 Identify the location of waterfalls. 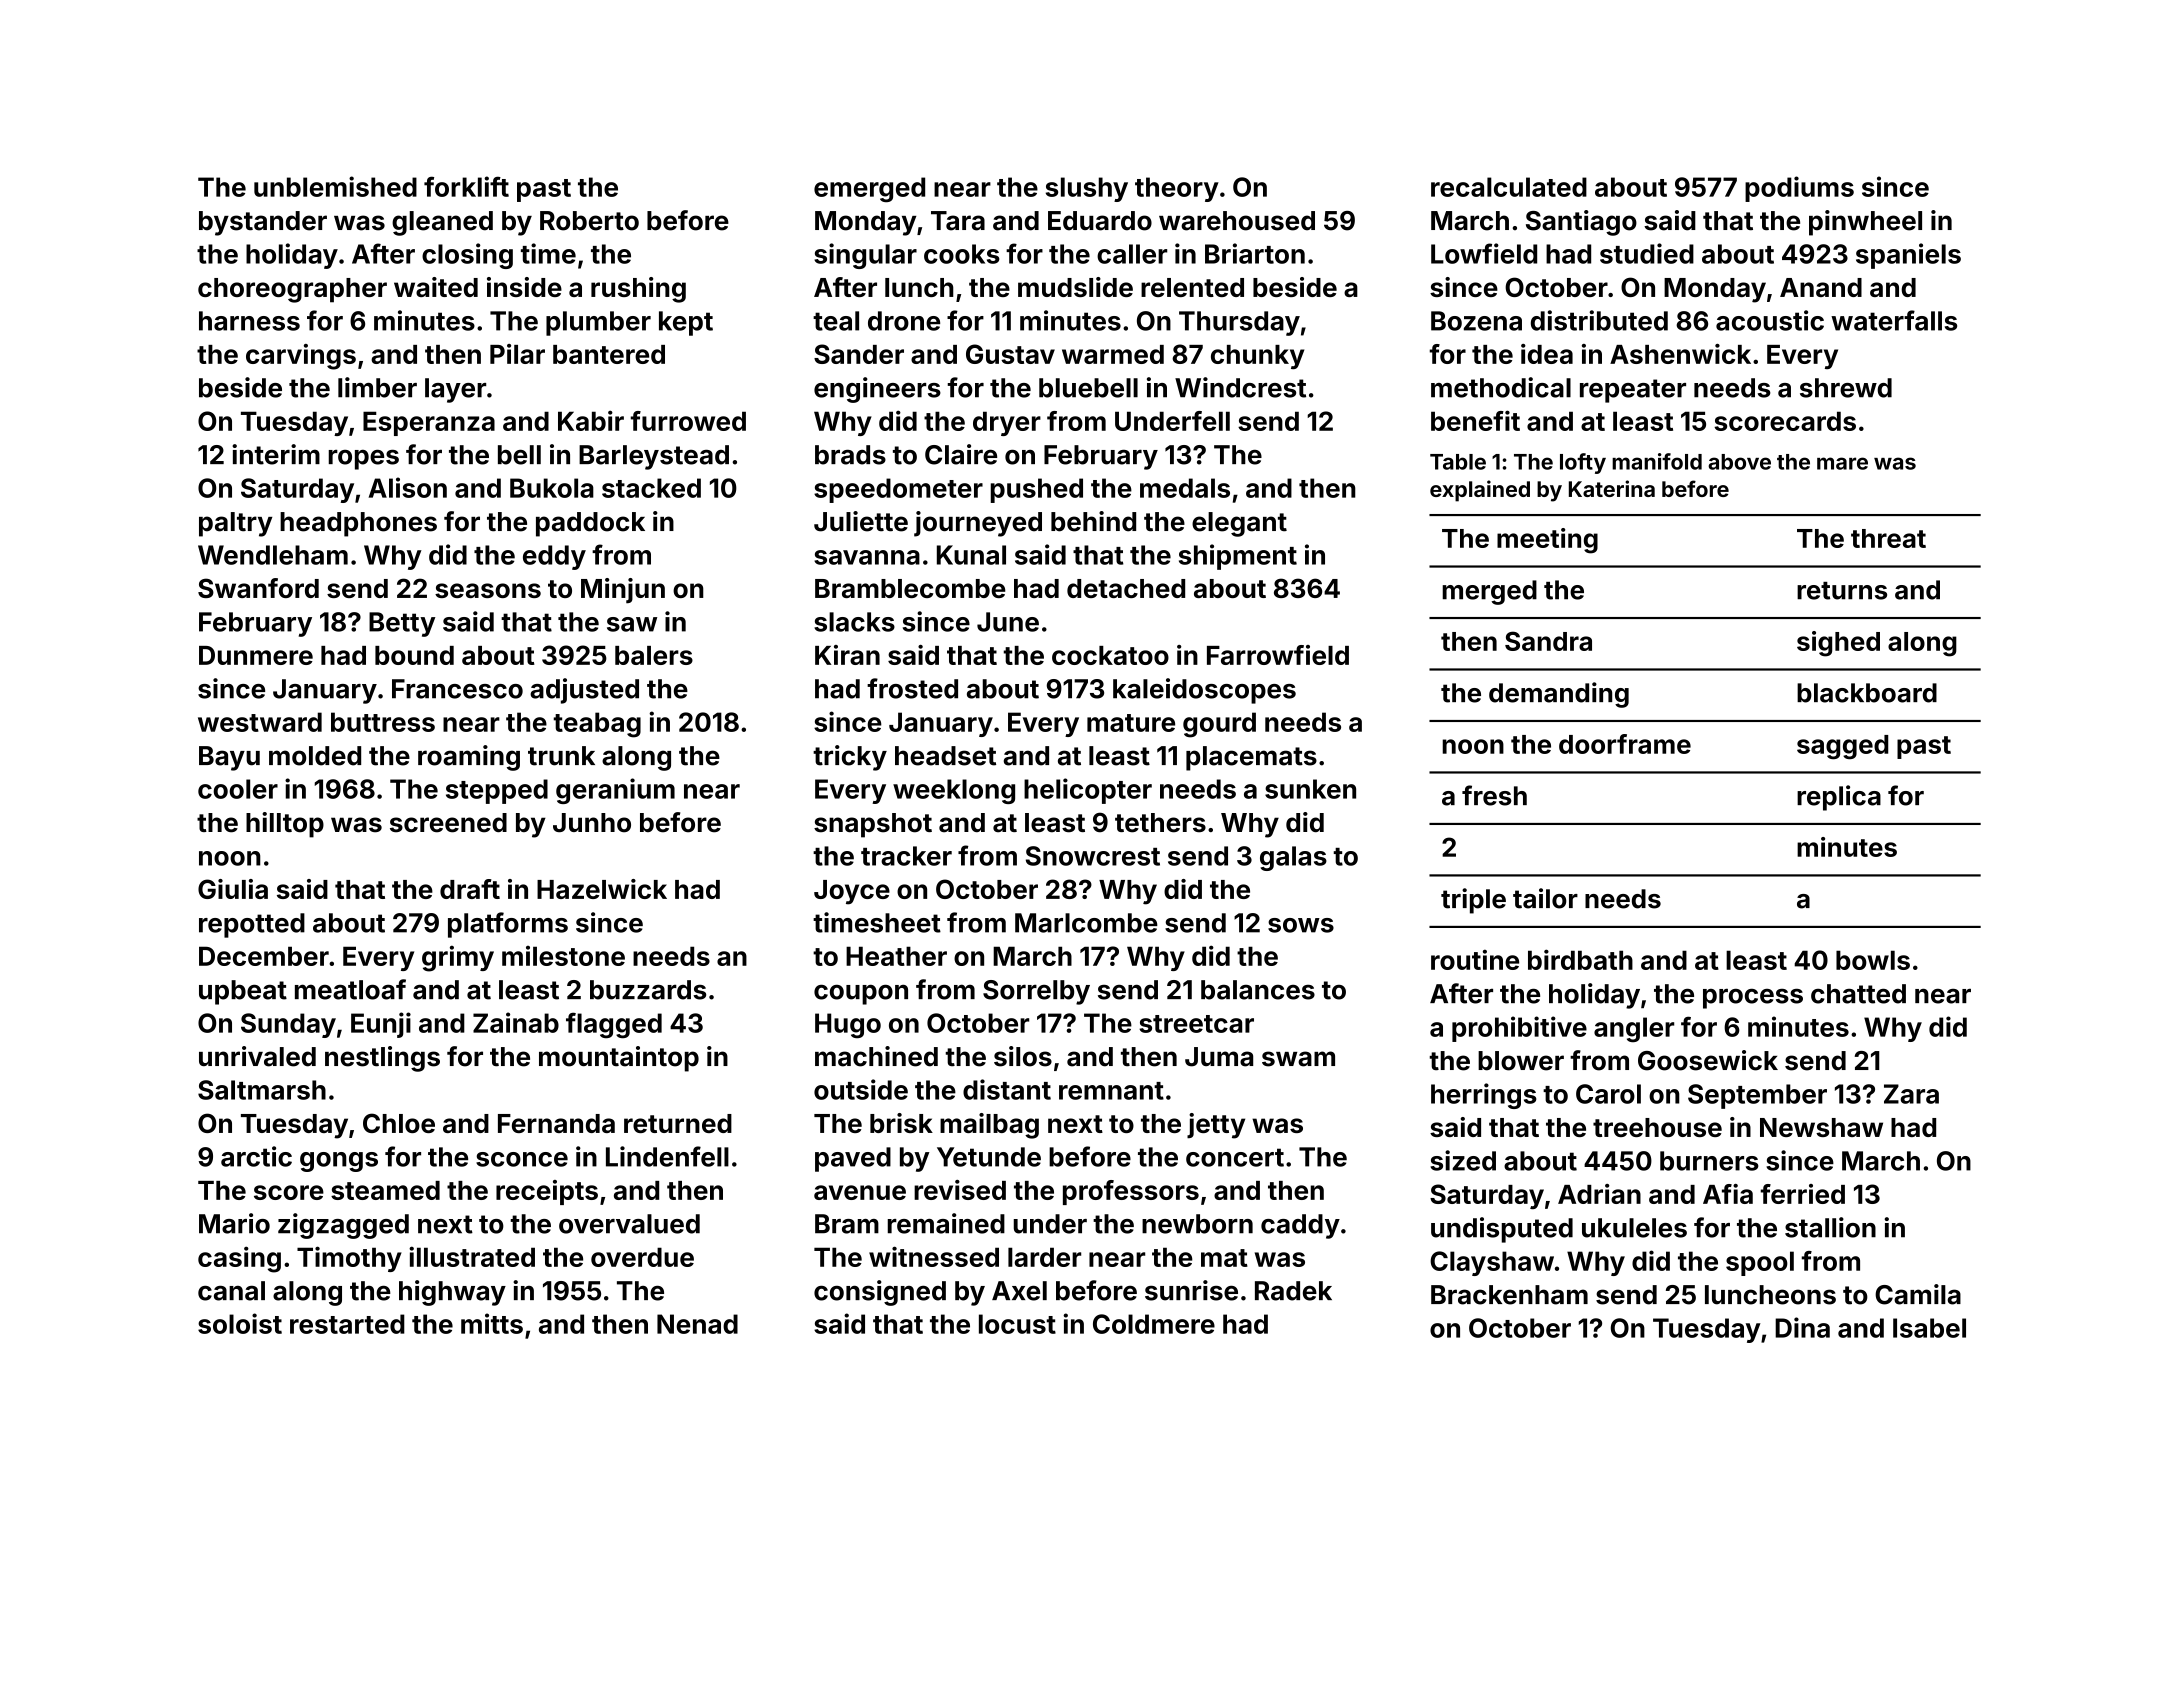
(1894, 320).
